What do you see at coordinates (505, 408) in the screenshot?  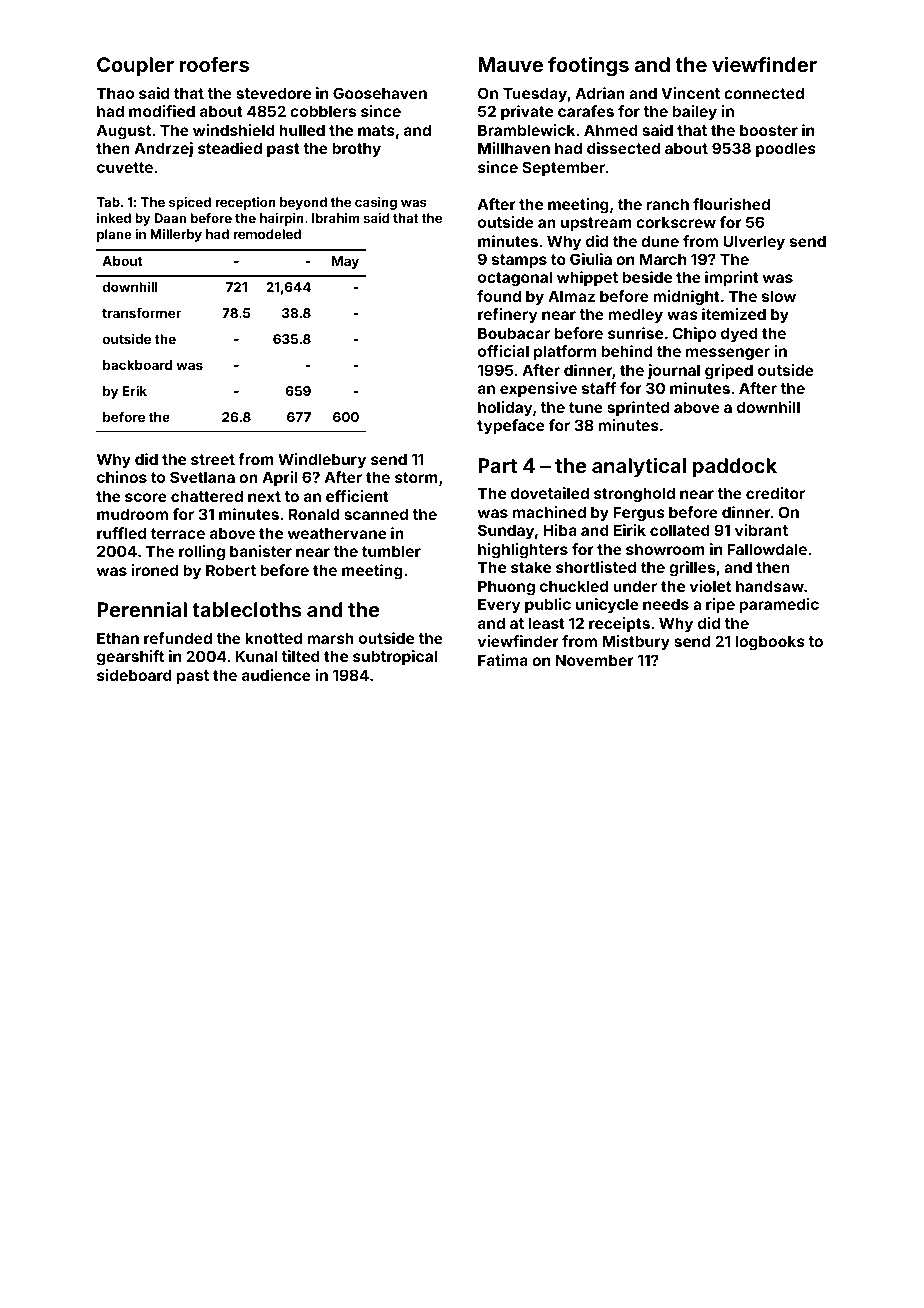 I see `holiday` at bounding box center [505, 408].
